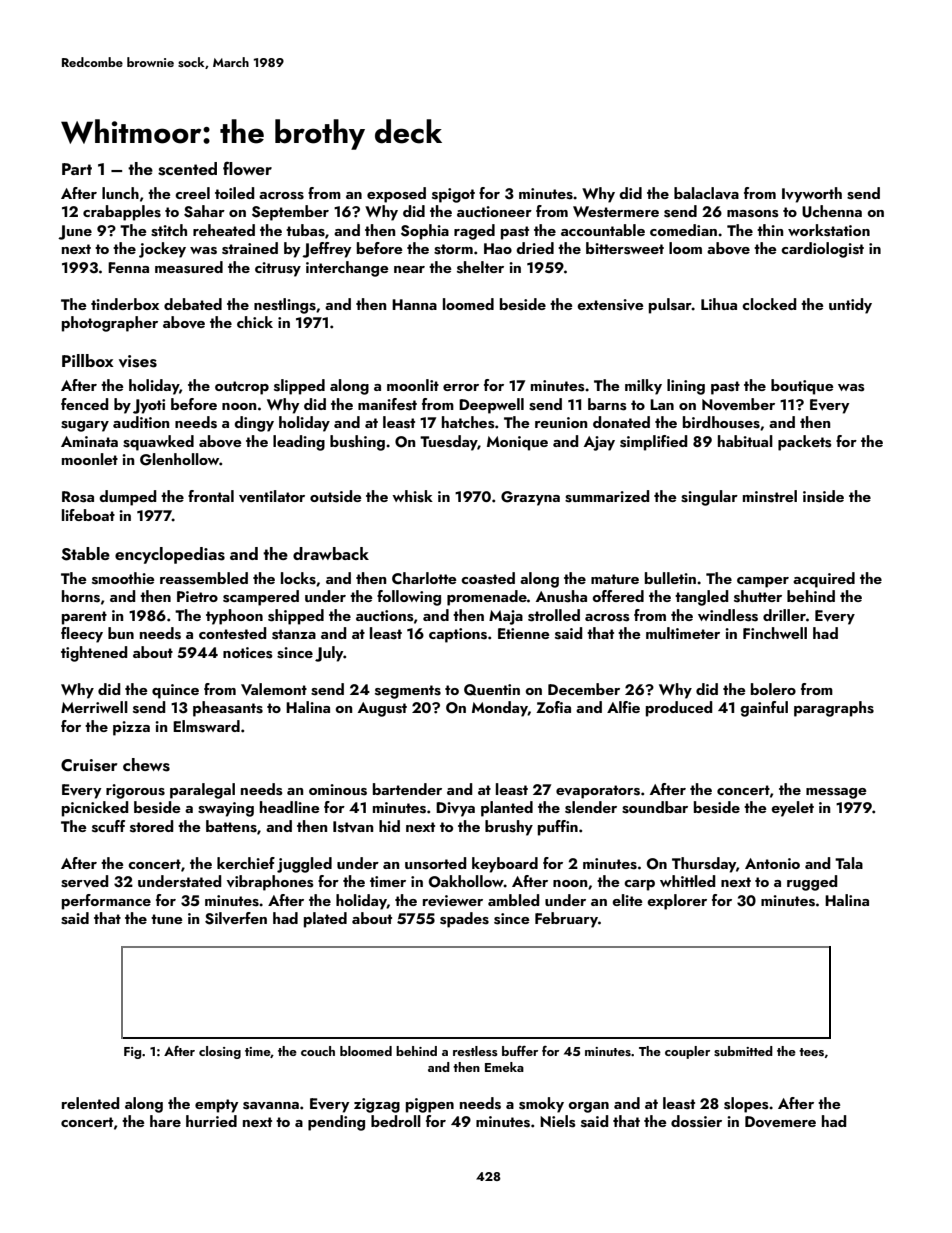  Describe the element at coordinates (318, 1051) in the screenshot. I see `couch` at that location.
